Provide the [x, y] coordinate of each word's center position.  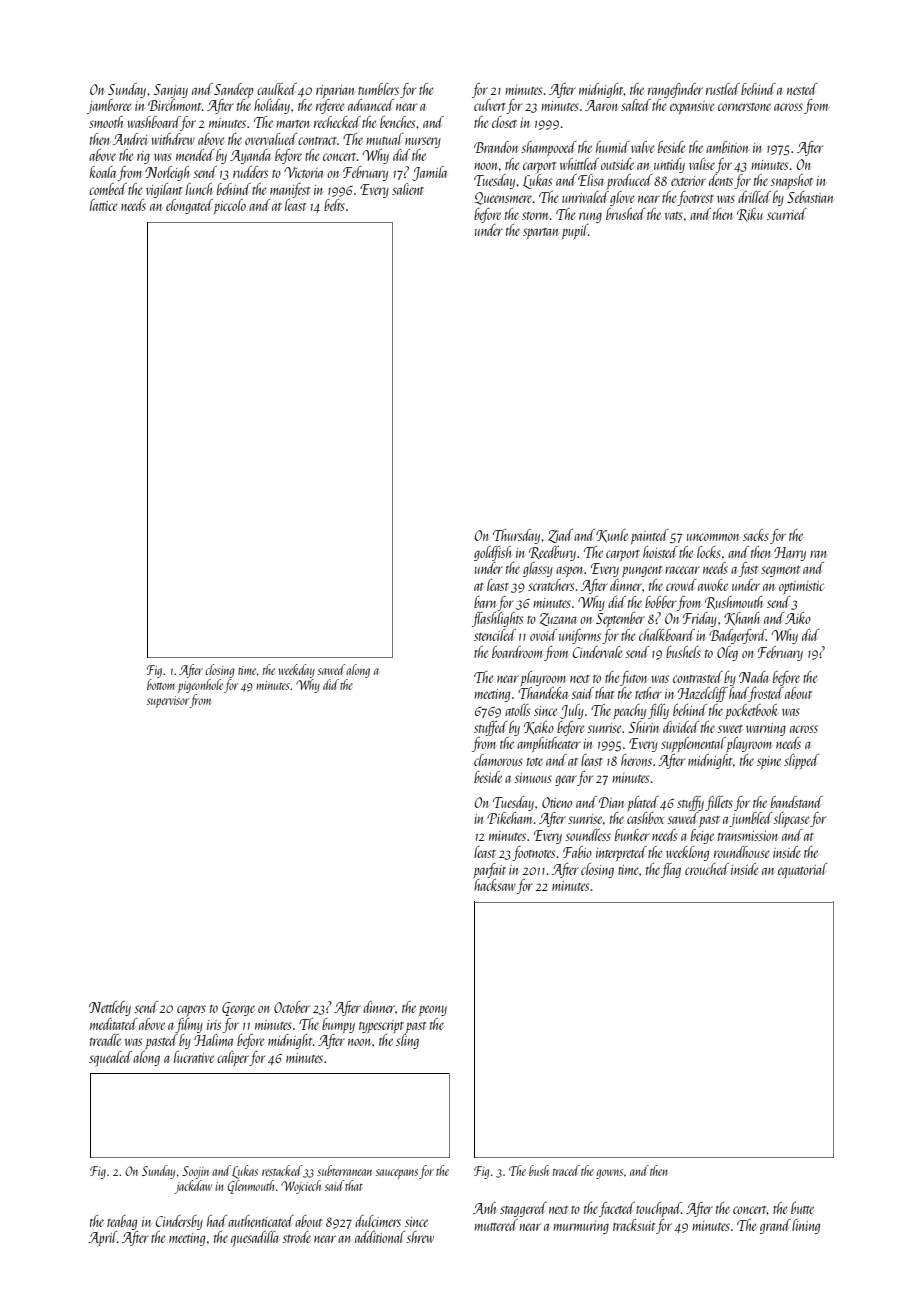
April [102, 1238]
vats [674, 216]
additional [380, 1237]
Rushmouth [734, 602]
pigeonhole [200, 686]
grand [775, 1226]
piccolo [230, 206]
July [572, 711]
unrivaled [585, 197]
